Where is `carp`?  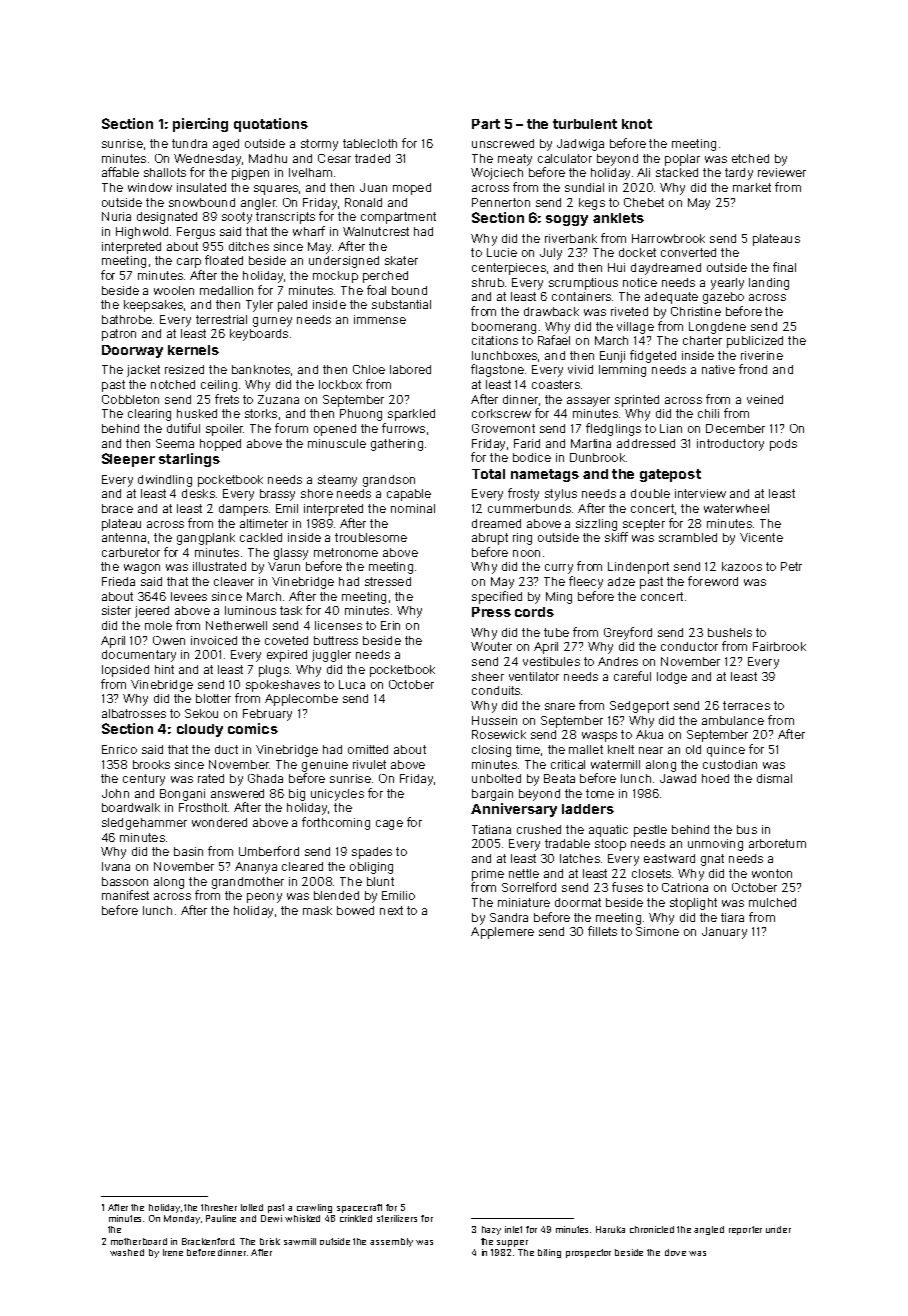 carp is located at coordinates (189, 263).
